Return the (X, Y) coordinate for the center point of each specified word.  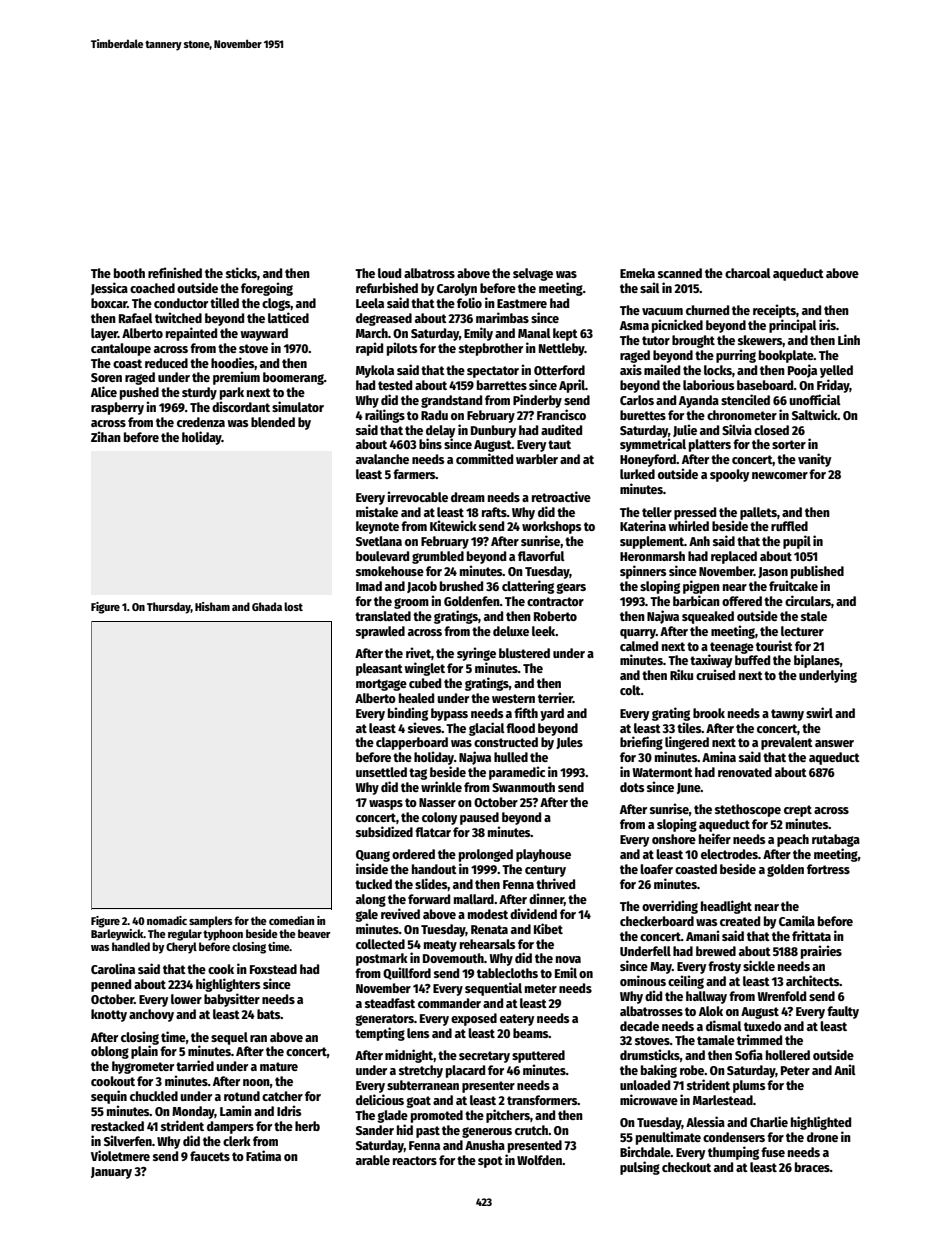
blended (273, 422)
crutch (531, 1130)
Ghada (267, 606)
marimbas (502, 317)
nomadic (167, 920)
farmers (414, 474)
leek (544, 631)
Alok (711, 1011)
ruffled (789, 526)
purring (736, 356)
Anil (845, 1069)
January (111, 1173)
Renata (489, 929)
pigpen (701, 587)
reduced (166, 363)
